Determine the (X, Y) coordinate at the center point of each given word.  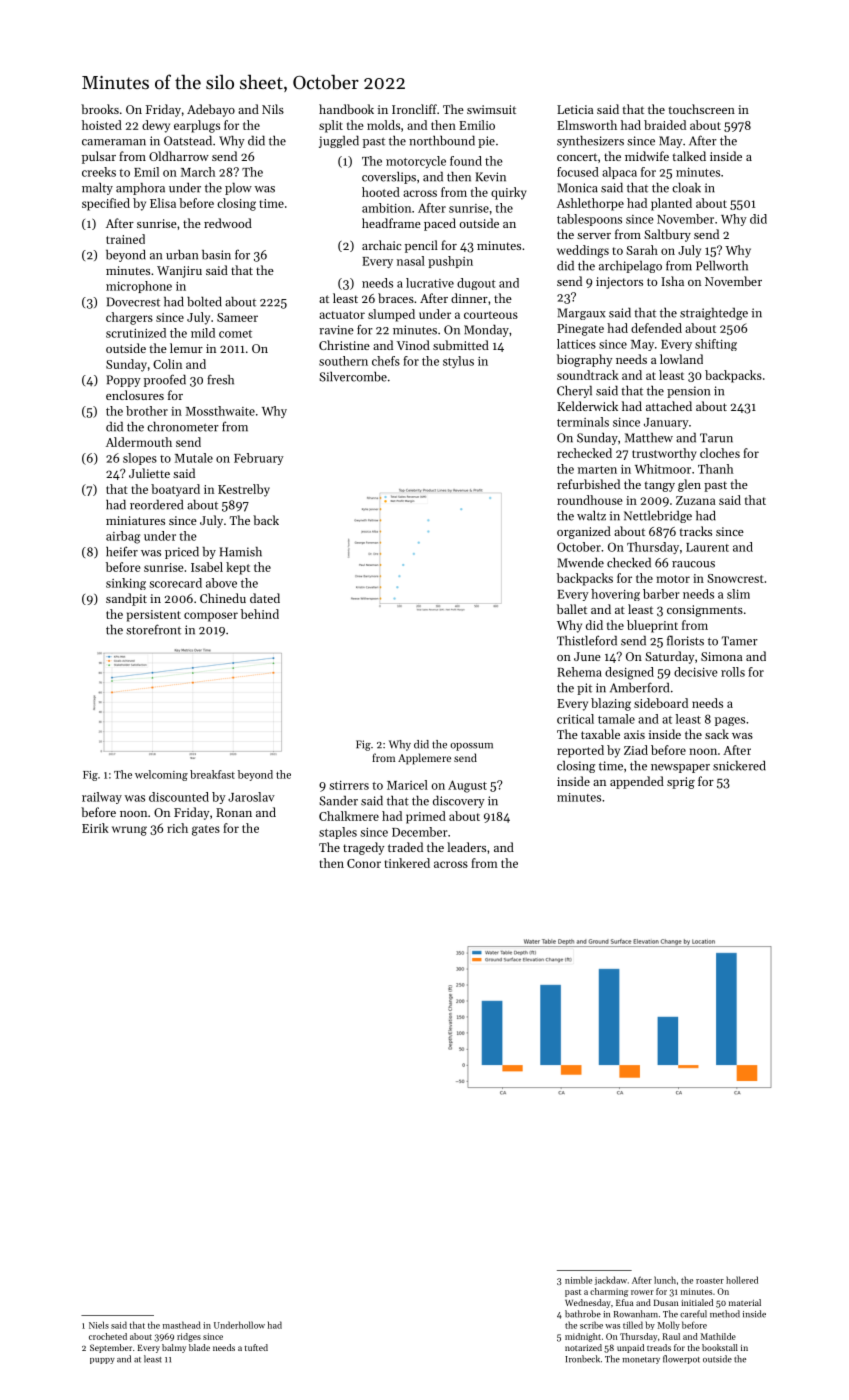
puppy (102, 1361)
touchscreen (702, 109)
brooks (100, 109)
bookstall (720, 1347)
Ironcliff (414, 109)
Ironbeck (582, 1359)
